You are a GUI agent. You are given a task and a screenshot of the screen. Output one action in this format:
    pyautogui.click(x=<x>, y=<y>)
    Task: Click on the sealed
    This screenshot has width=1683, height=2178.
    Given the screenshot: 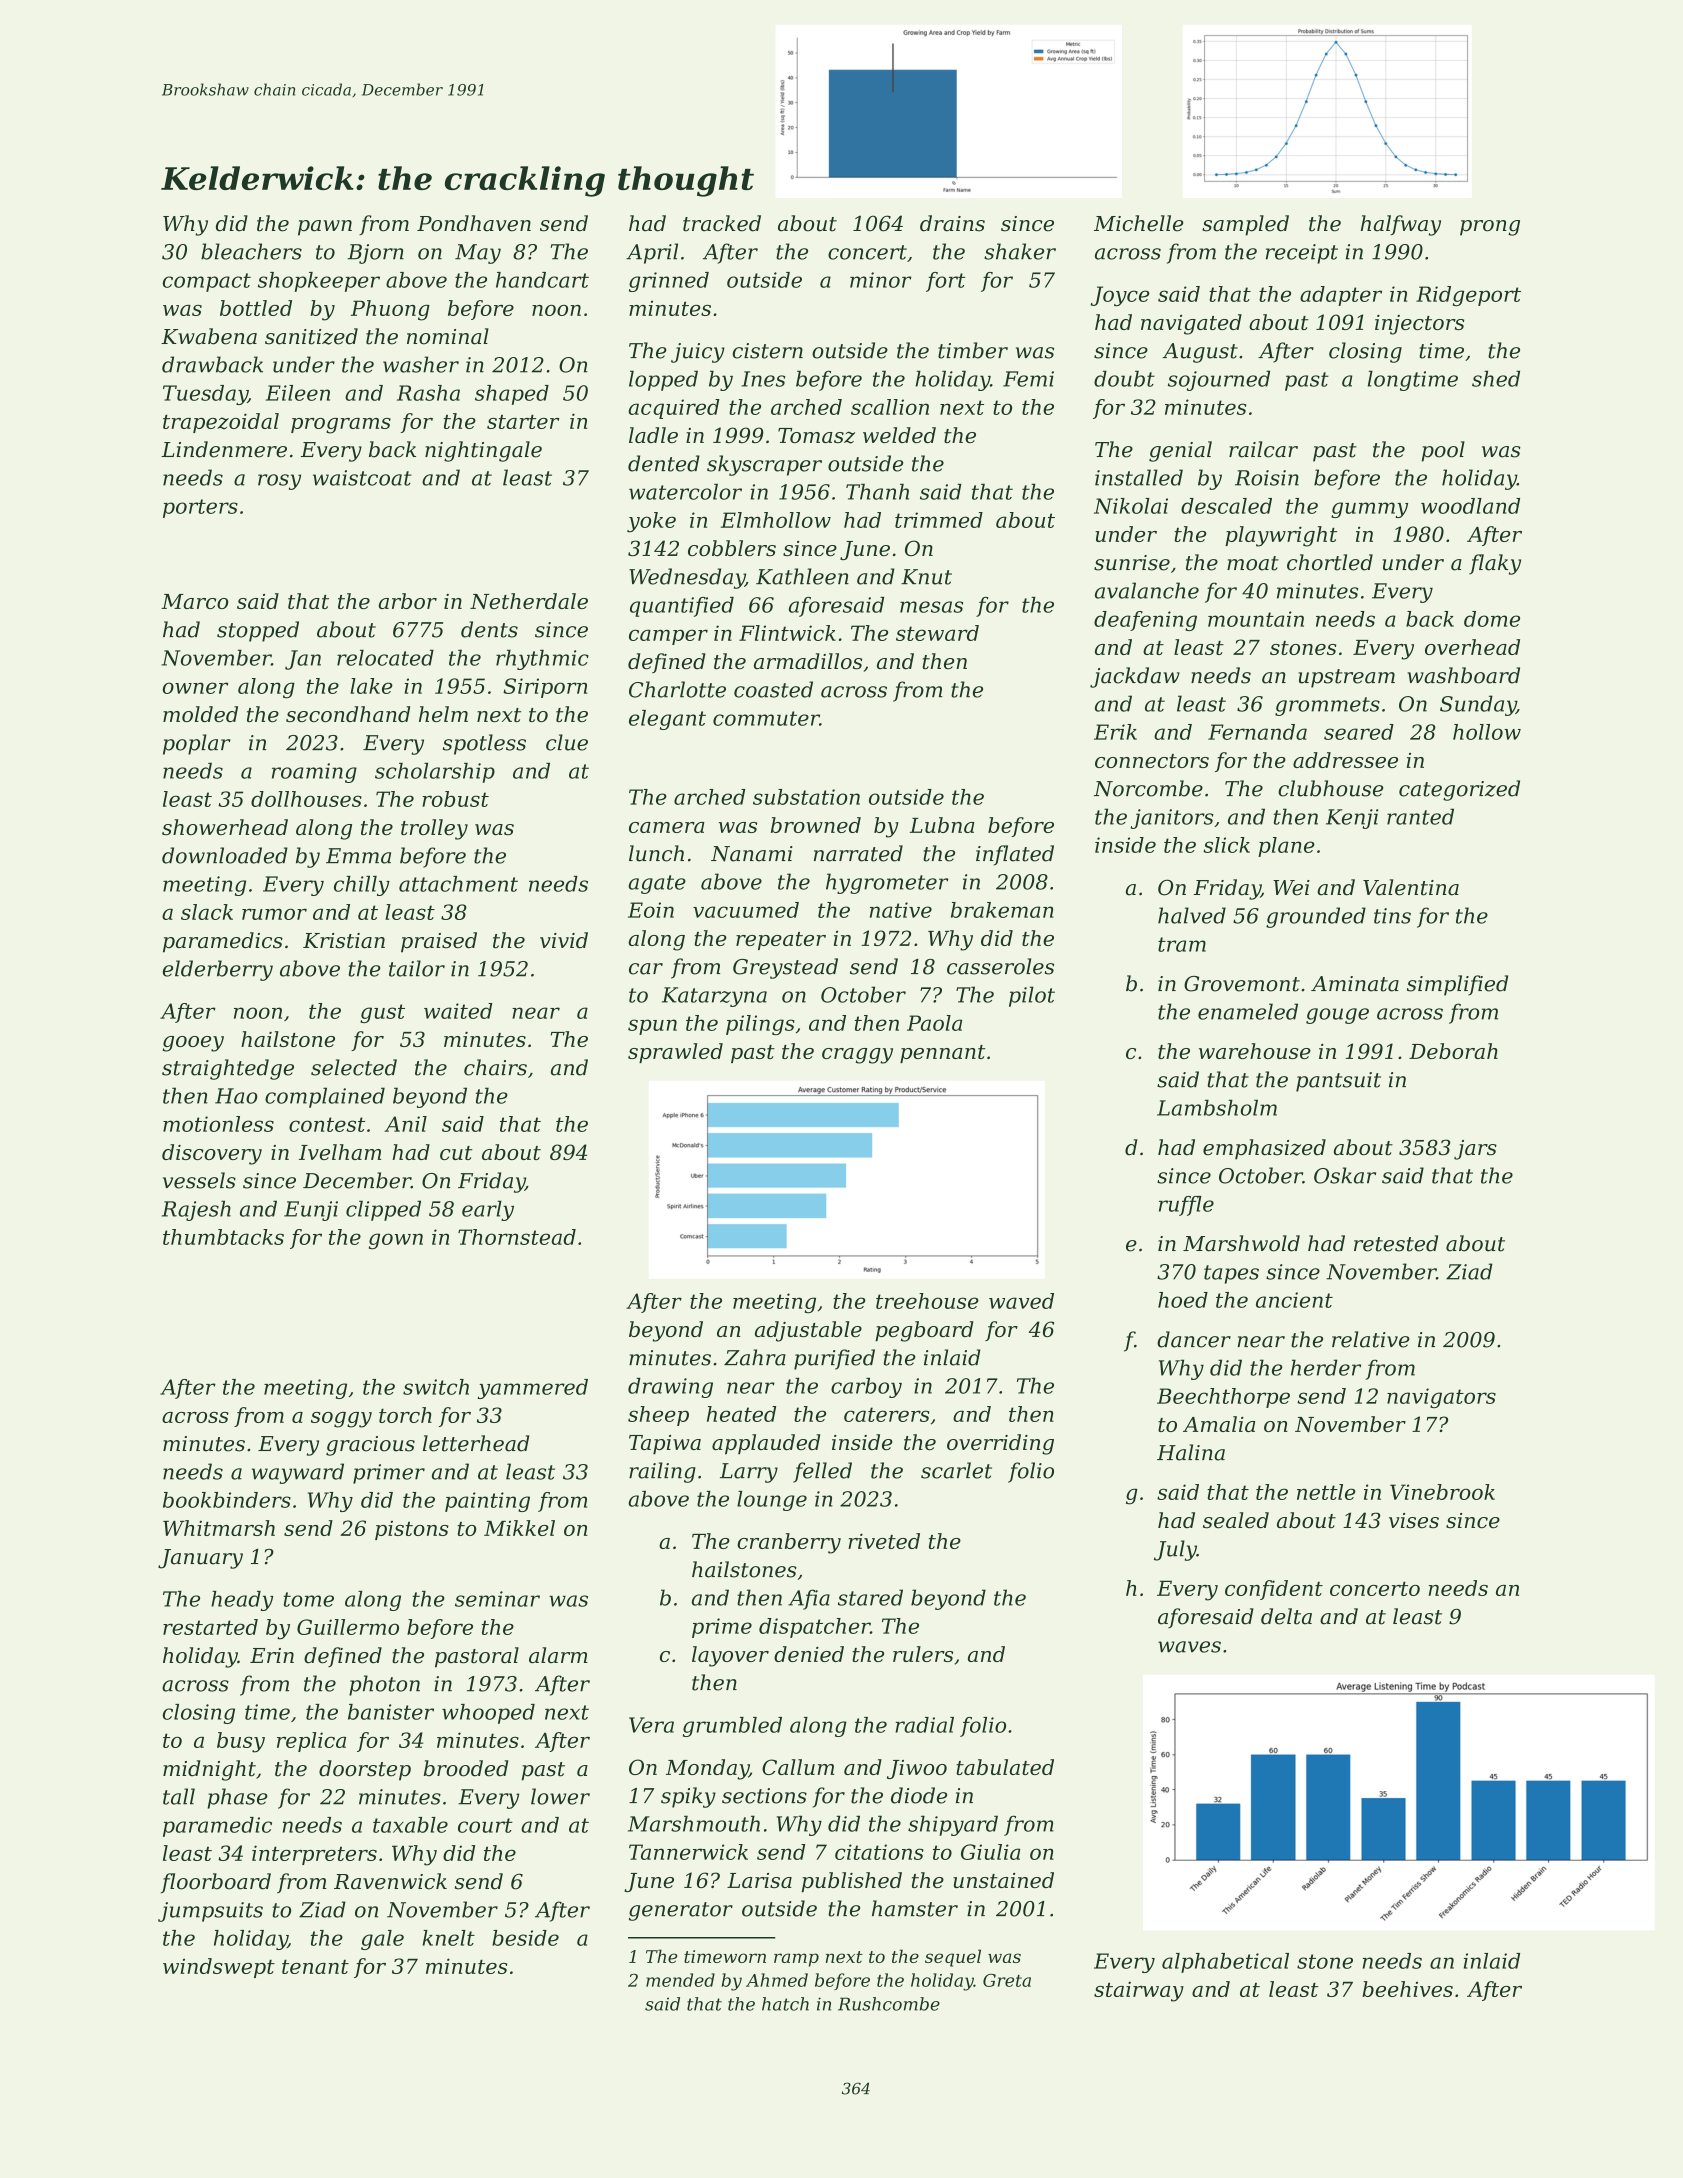 What is the action you would take?
    pyautogui.click(x=1236, y=1520)
